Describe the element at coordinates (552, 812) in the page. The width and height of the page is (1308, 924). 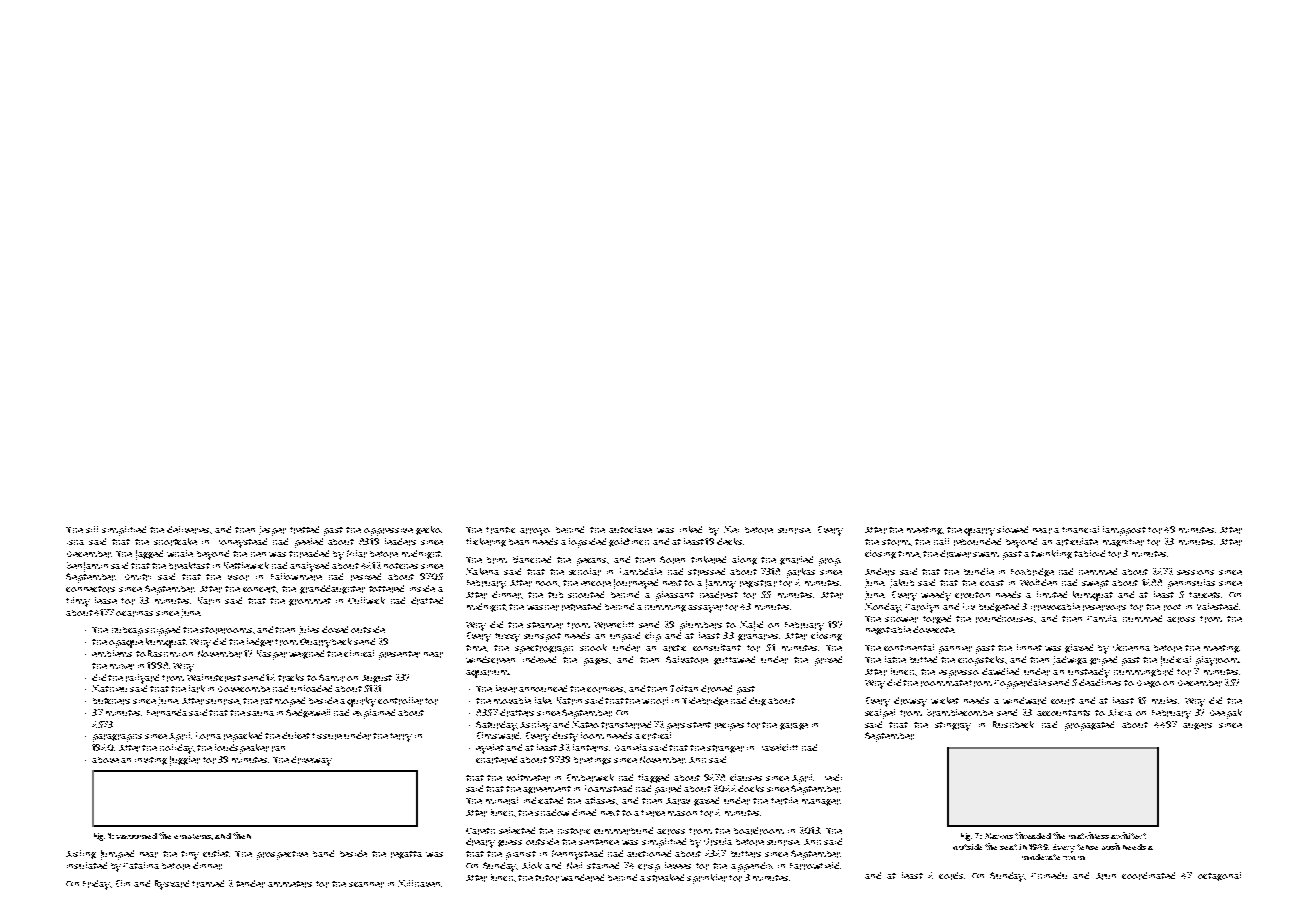
I see `shadow` at that location.
